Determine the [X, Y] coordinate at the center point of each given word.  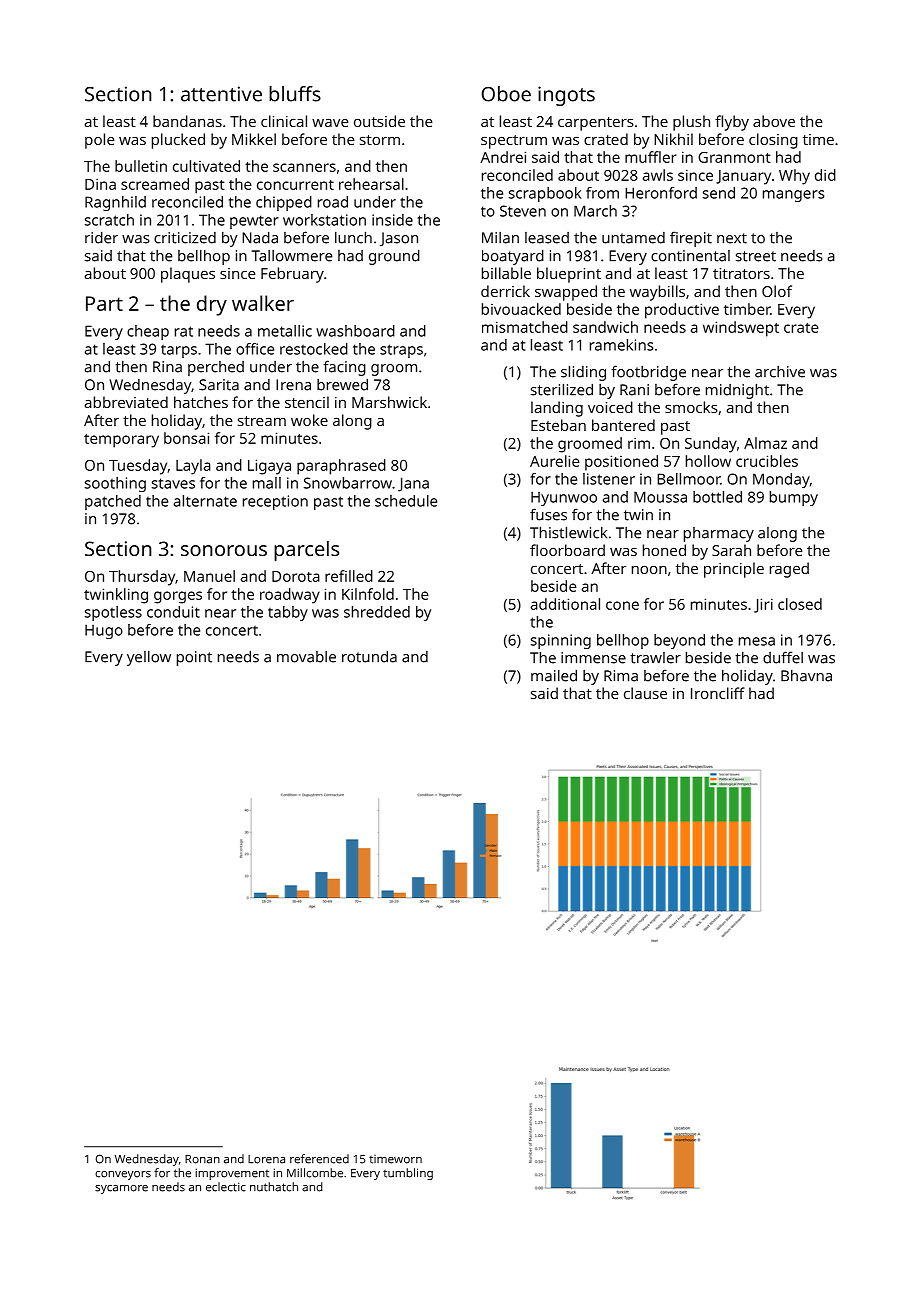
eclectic [226, 1187]
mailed [554, 675]
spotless [113, 613]
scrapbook [545, 194]
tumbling [408, 1174]
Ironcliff [718, 693]
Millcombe [315, 1173]
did [825, 175]
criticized [185, 238]
